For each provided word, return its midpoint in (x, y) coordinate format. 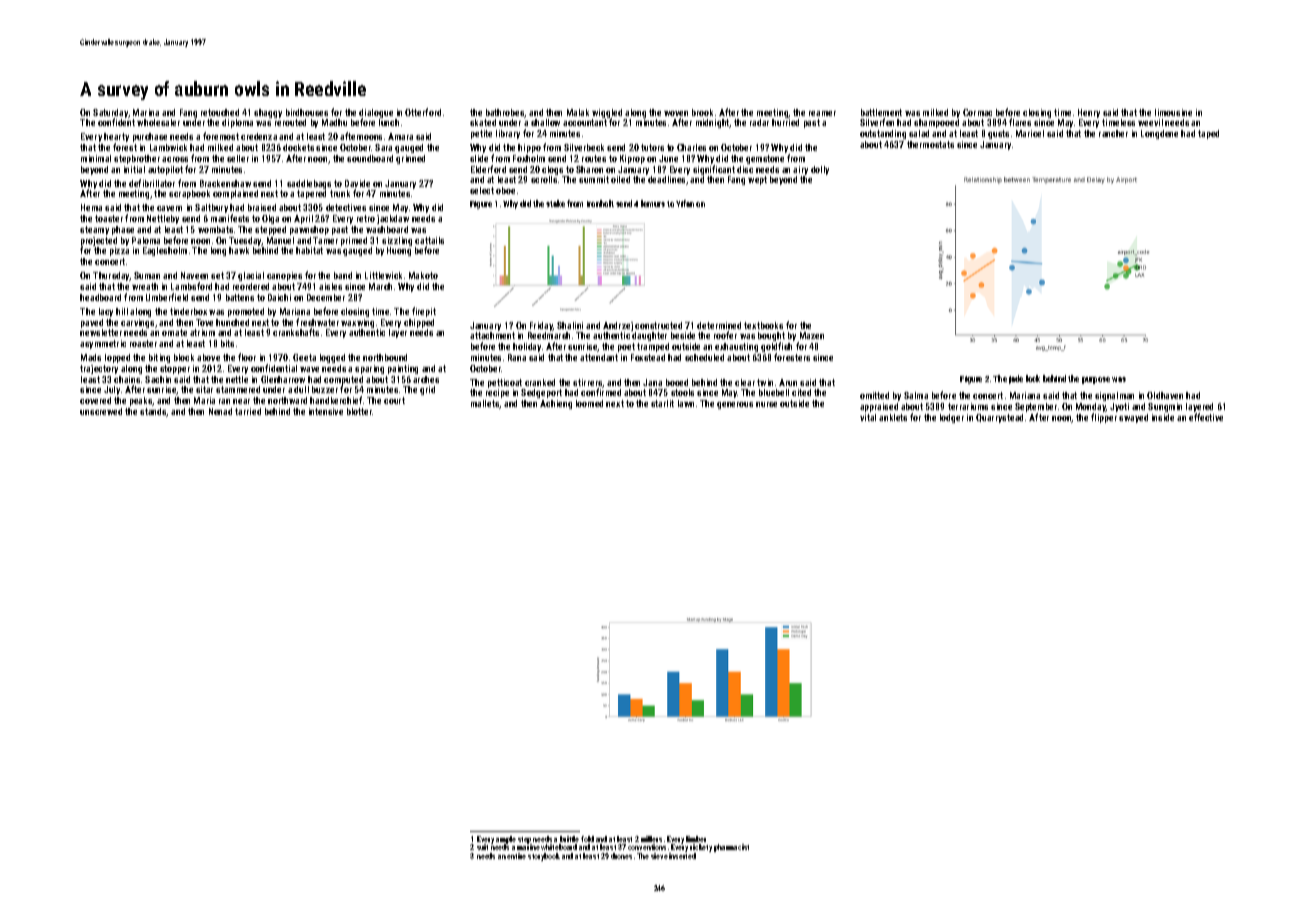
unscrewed (101, 411)
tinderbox (188, 311)
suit (482, 847)
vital (868, 417)
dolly (820, 170)
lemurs (653, 203)
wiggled (607, 114)
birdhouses (307, 112)
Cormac (977, 112)
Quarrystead (999, 418)
